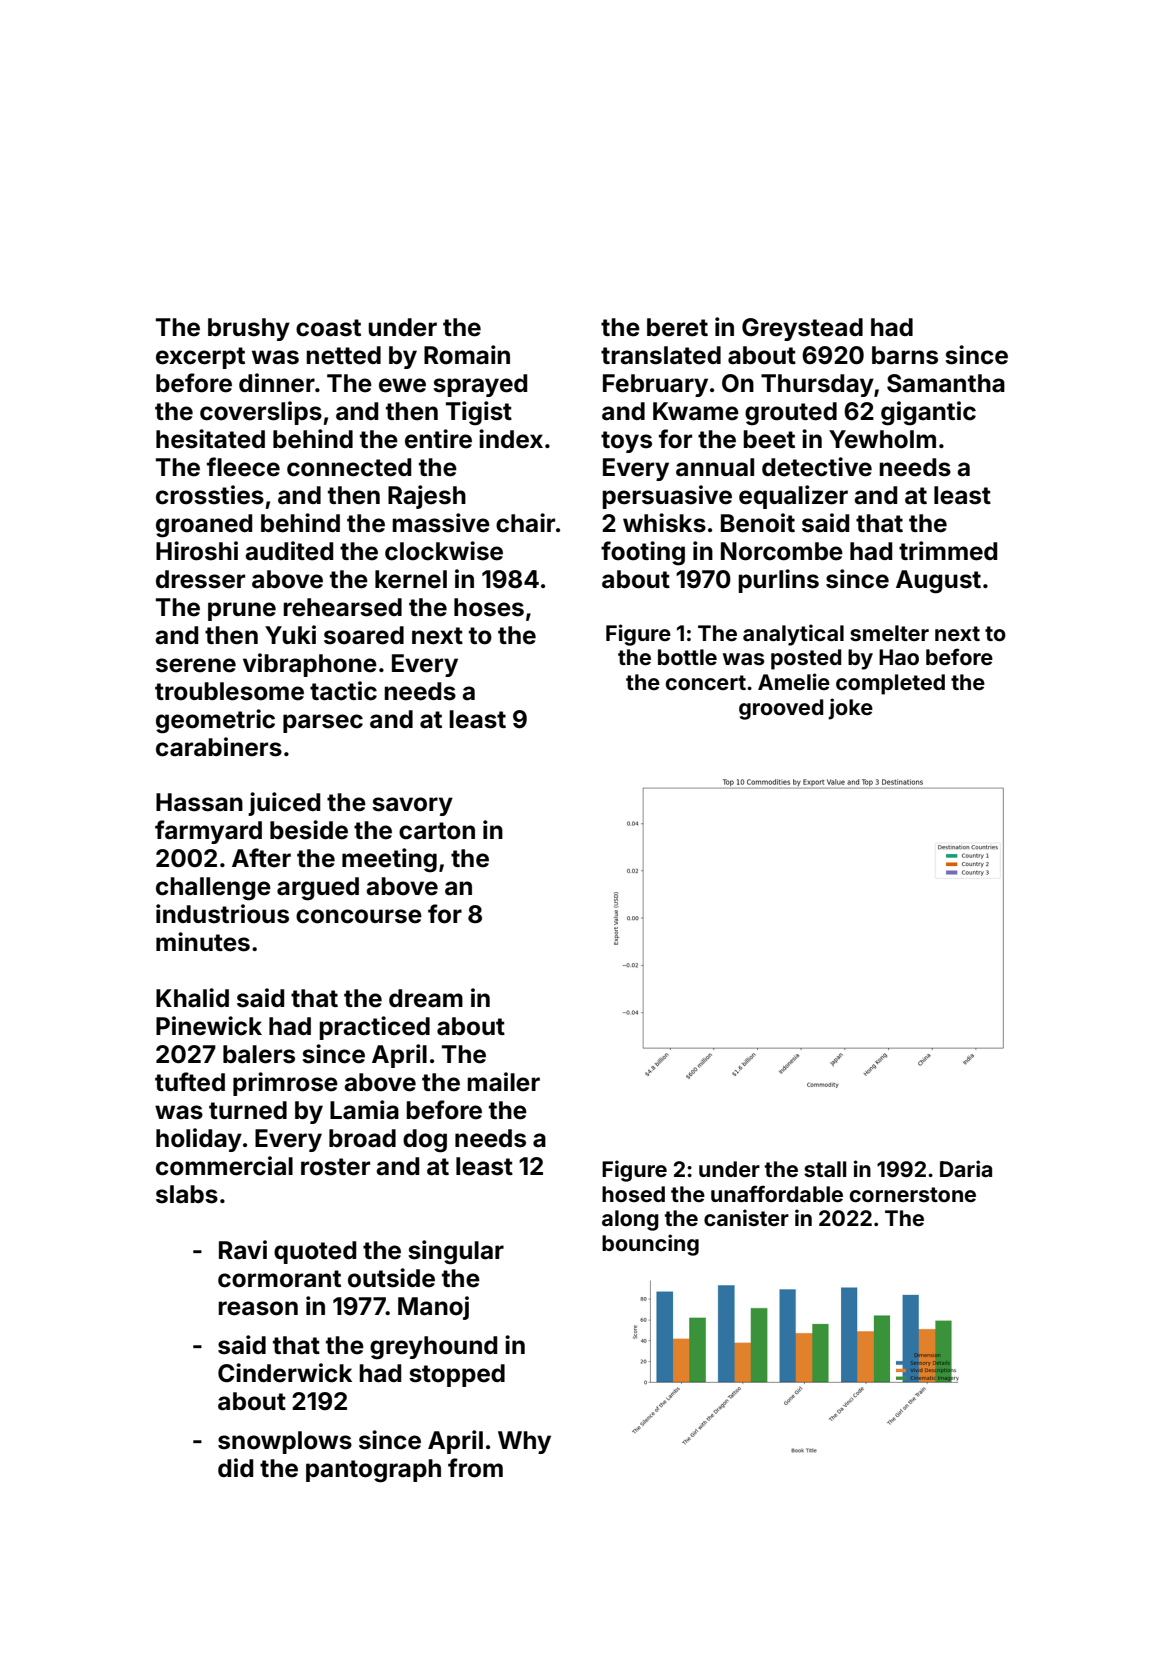 The image size is (1165, 1654). I want to click on tactic, so click(343, 691).
